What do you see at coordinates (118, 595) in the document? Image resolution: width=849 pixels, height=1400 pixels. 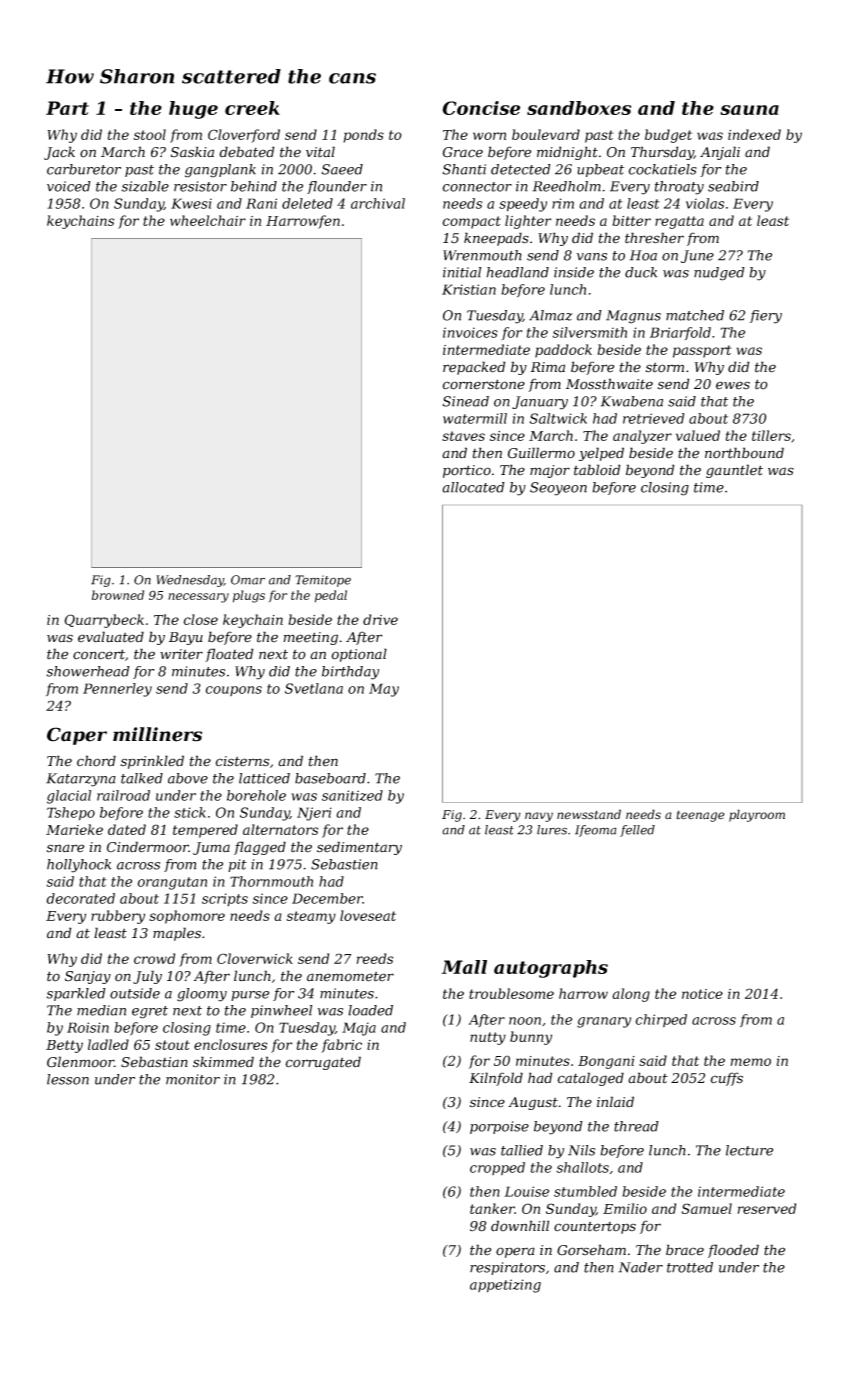 I see `browned` at bounding box center [118, 595].
